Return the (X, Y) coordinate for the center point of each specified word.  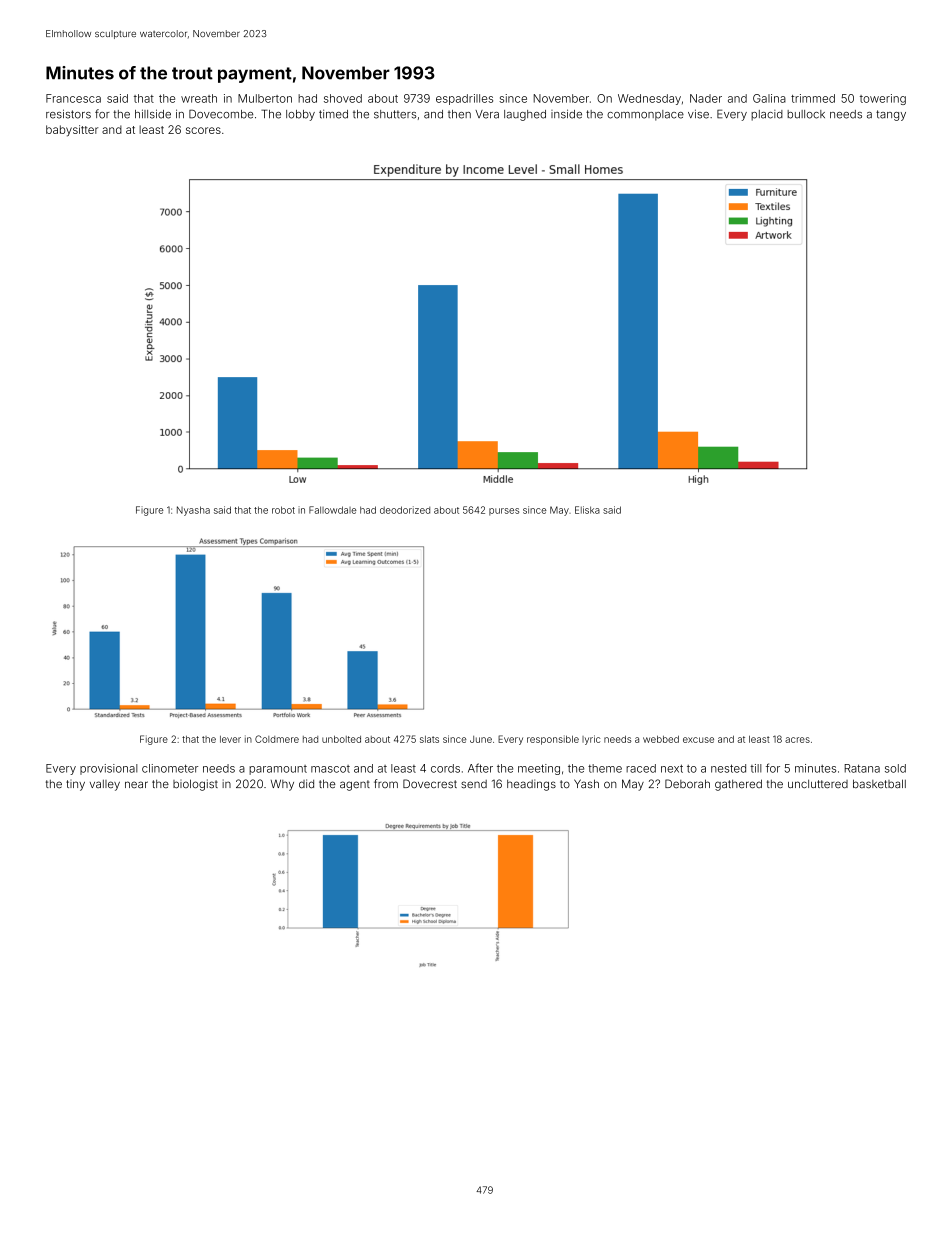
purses (504, 512)
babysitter (72, 131)
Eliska (587, 510)
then (459, 114)
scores (203, 130)
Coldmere (277, 739)
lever (230, 739)
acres (797, 740)
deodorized (405, 510)
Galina (769, 98)
